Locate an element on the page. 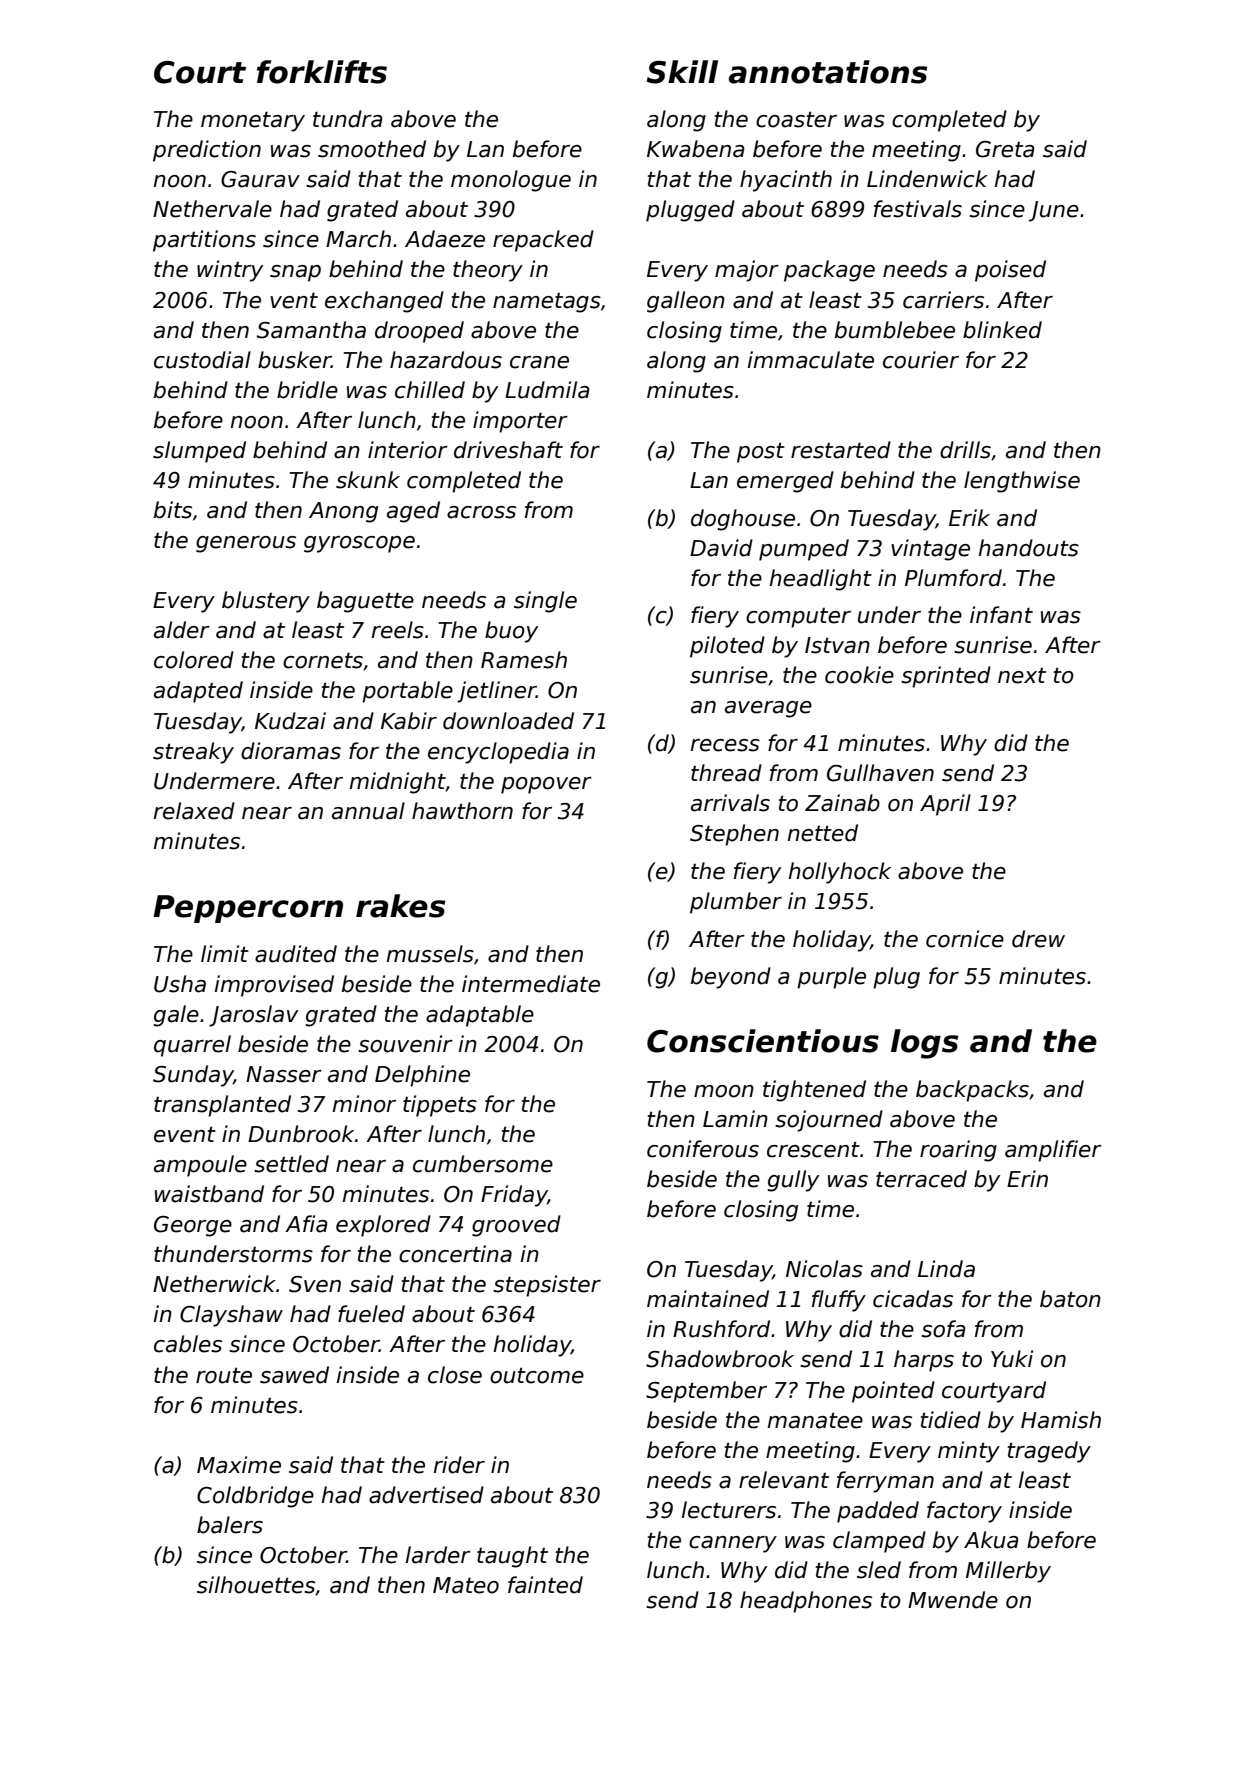 This document has width=1257, height=1777. infant is located at coordinates (1001, 615).
